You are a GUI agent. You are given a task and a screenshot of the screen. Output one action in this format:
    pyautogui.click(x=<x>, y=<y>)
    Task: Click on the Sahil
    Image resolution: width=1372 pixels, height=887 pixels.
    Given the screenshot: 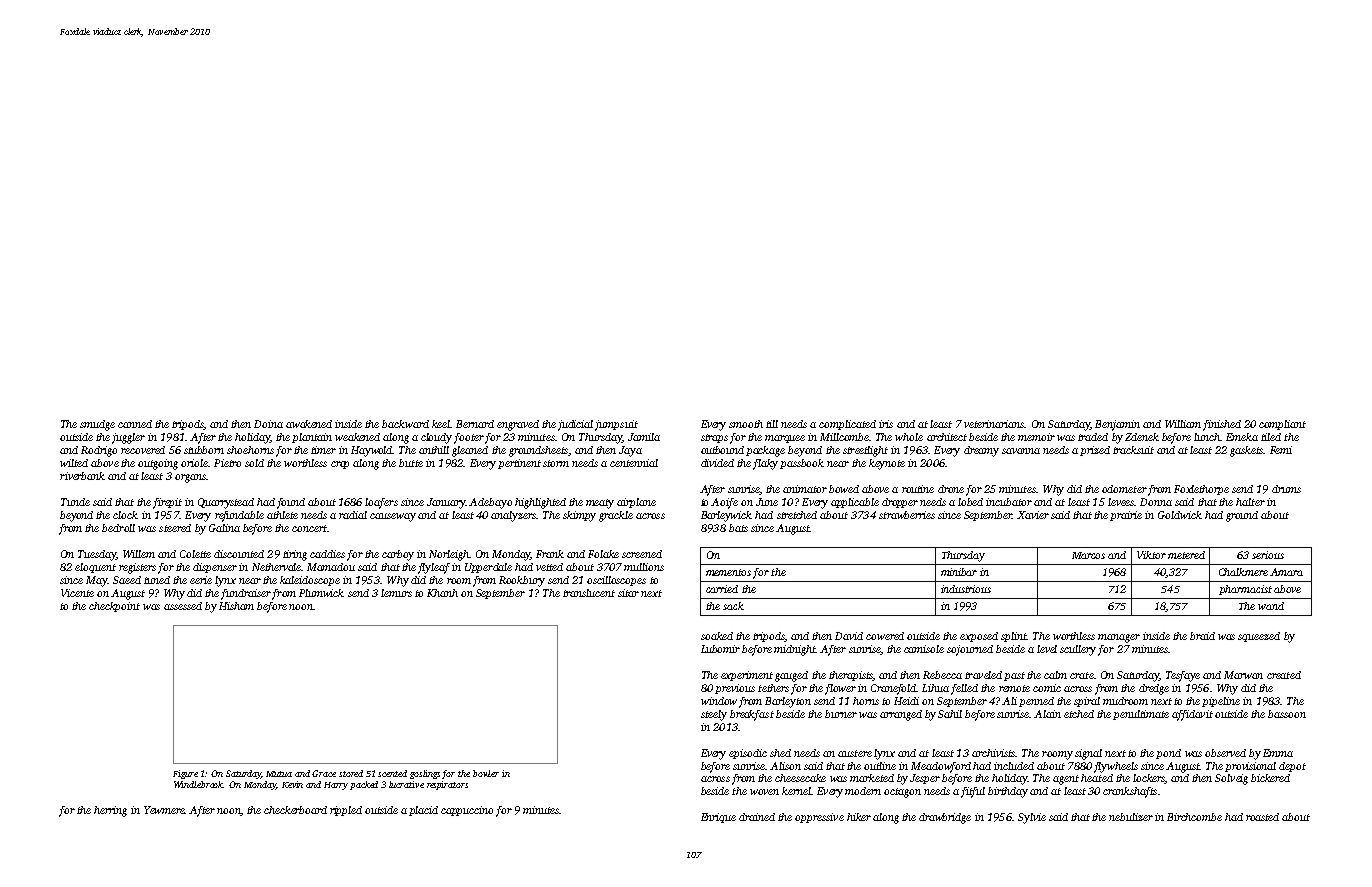 What is the action you would take?
    pyautogui.click(x=950, y=714)
